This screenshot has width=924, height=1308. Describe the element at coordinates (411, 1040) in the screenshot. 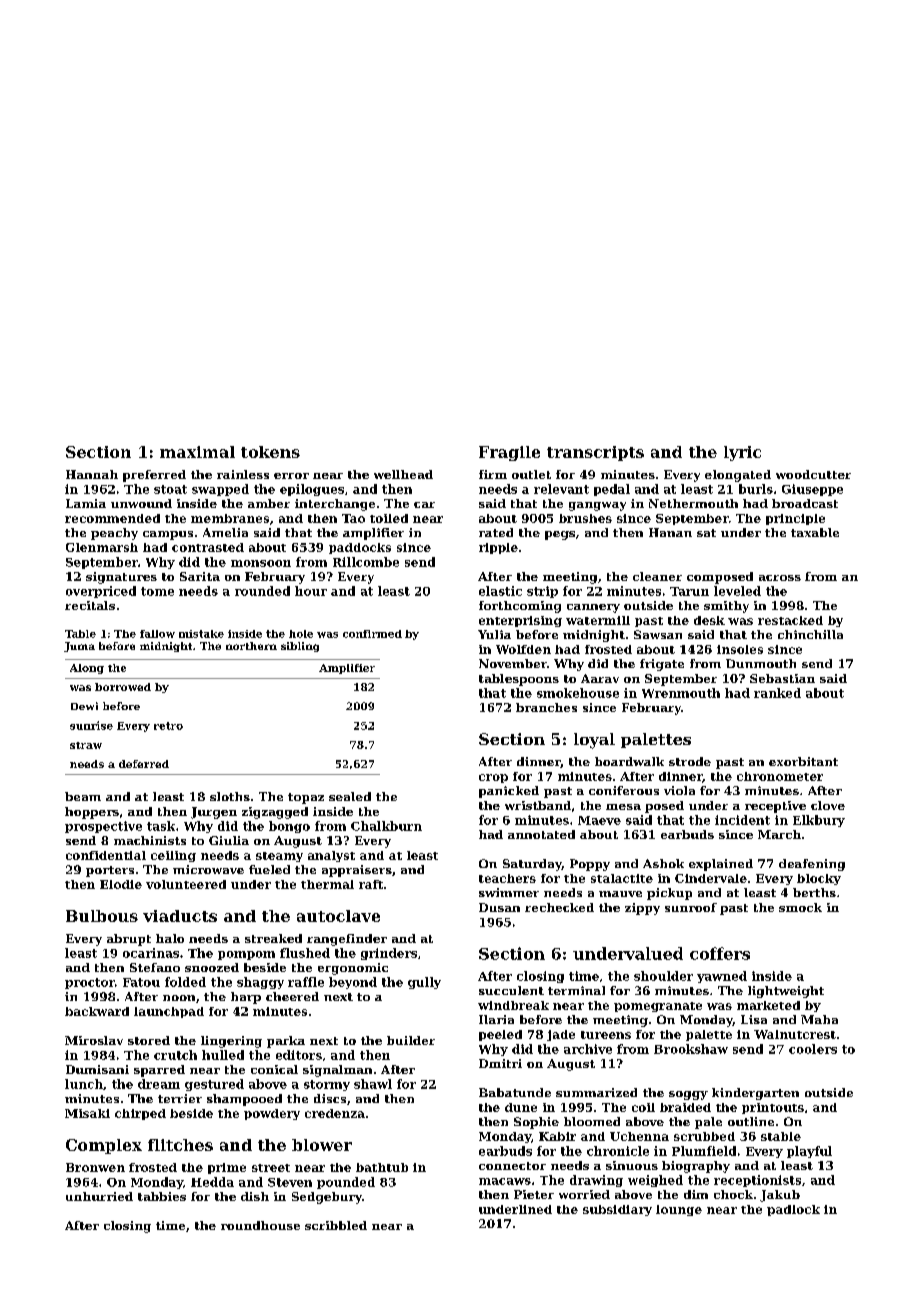

I see `builder` at that location.
